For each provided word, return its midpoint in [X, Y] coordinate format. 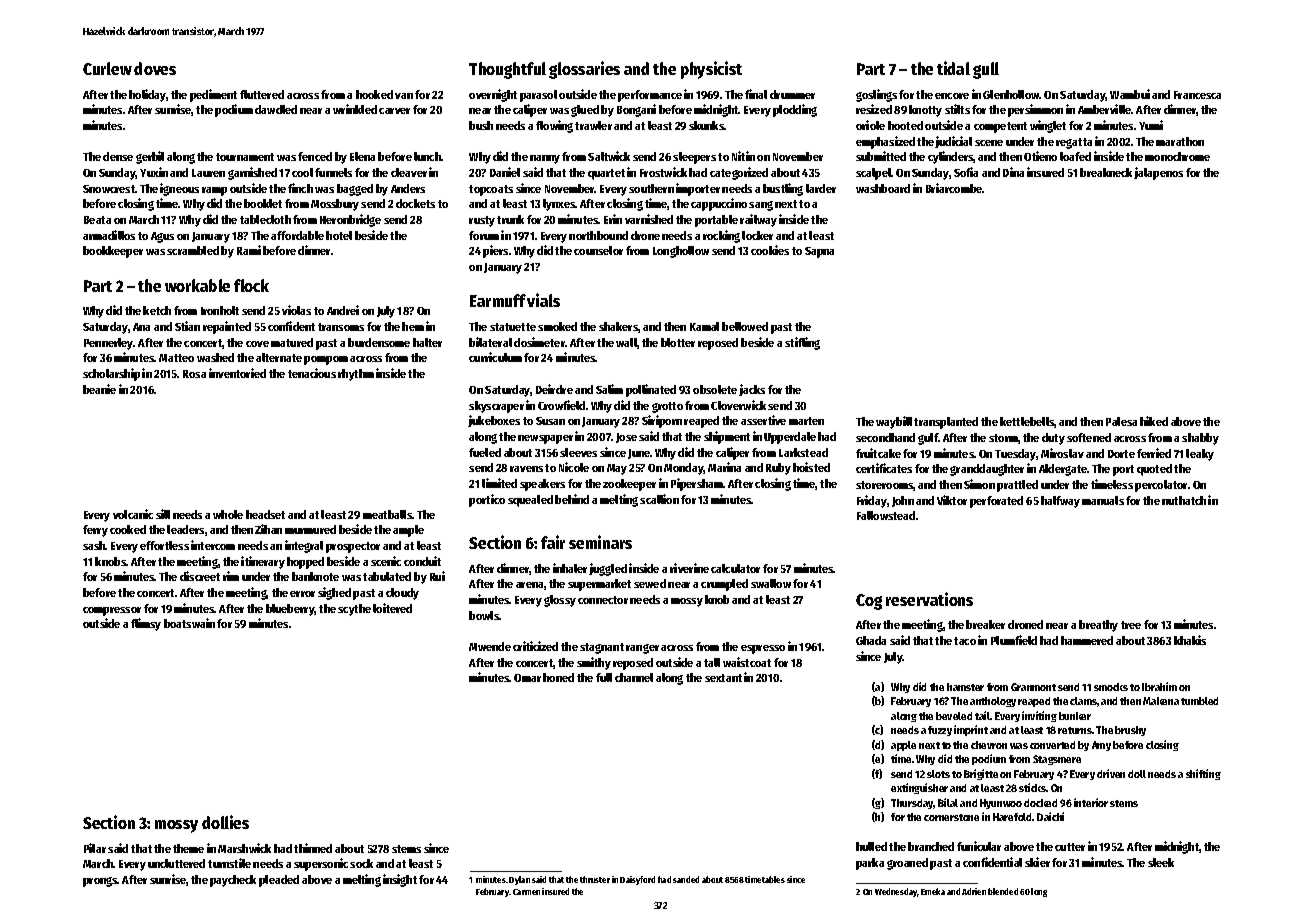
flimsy [146, 624]
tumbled [1199, 701]
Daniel [505, 172]
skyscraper [496, 407]
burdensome [379, 342]
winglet [1048, 126]
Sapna [819, 252]
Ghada [871, 640]
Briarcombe [954, 188]
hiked [1154, 421]
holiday [148, 95]
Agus [162, 237]
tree [1131, 625]
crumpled [724, 585]
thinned [313, 848]
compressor [112, 611]
